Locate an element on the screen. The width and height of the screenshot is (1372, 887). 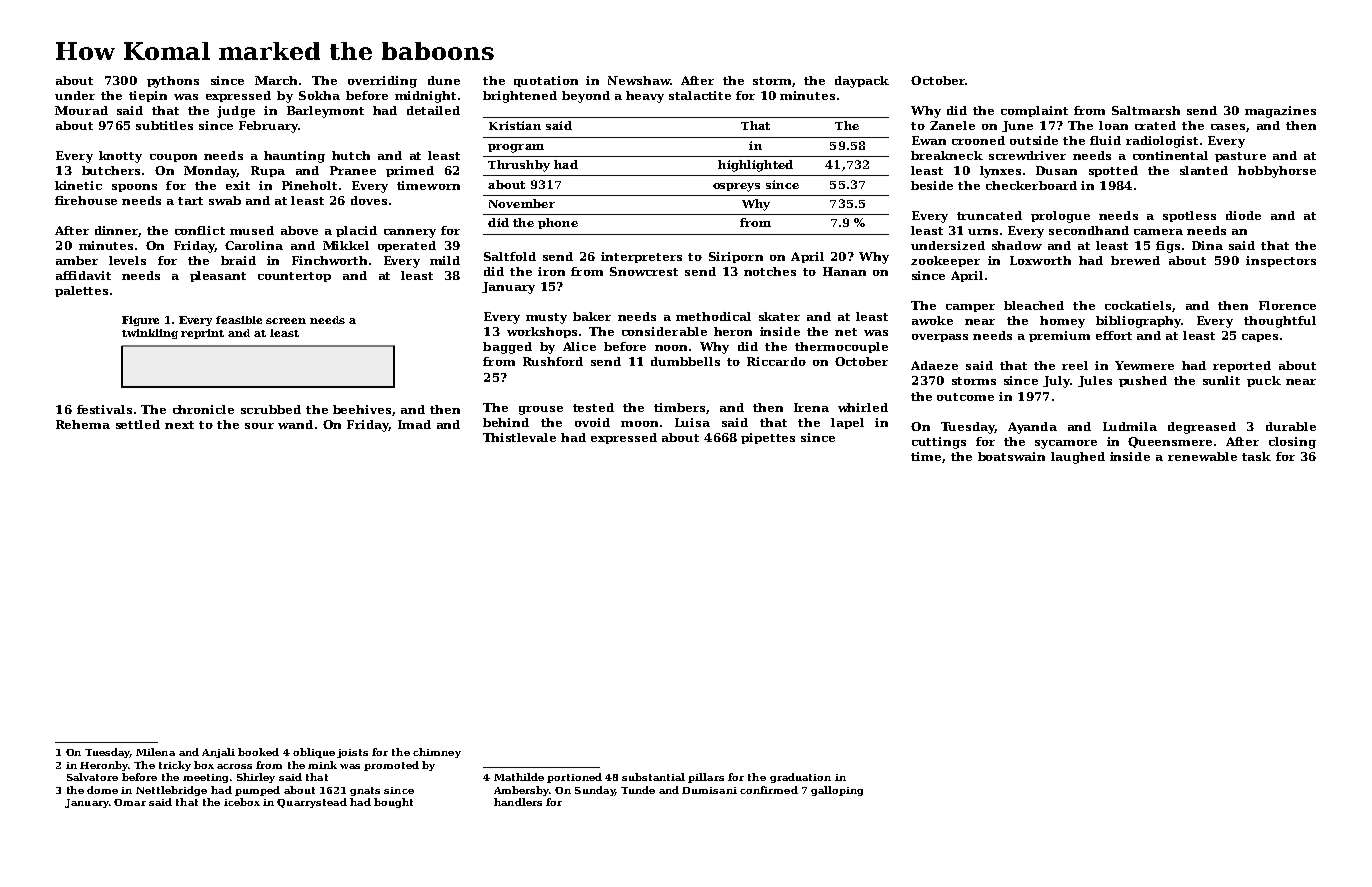
galloping is located at coordinates (837, 791).
